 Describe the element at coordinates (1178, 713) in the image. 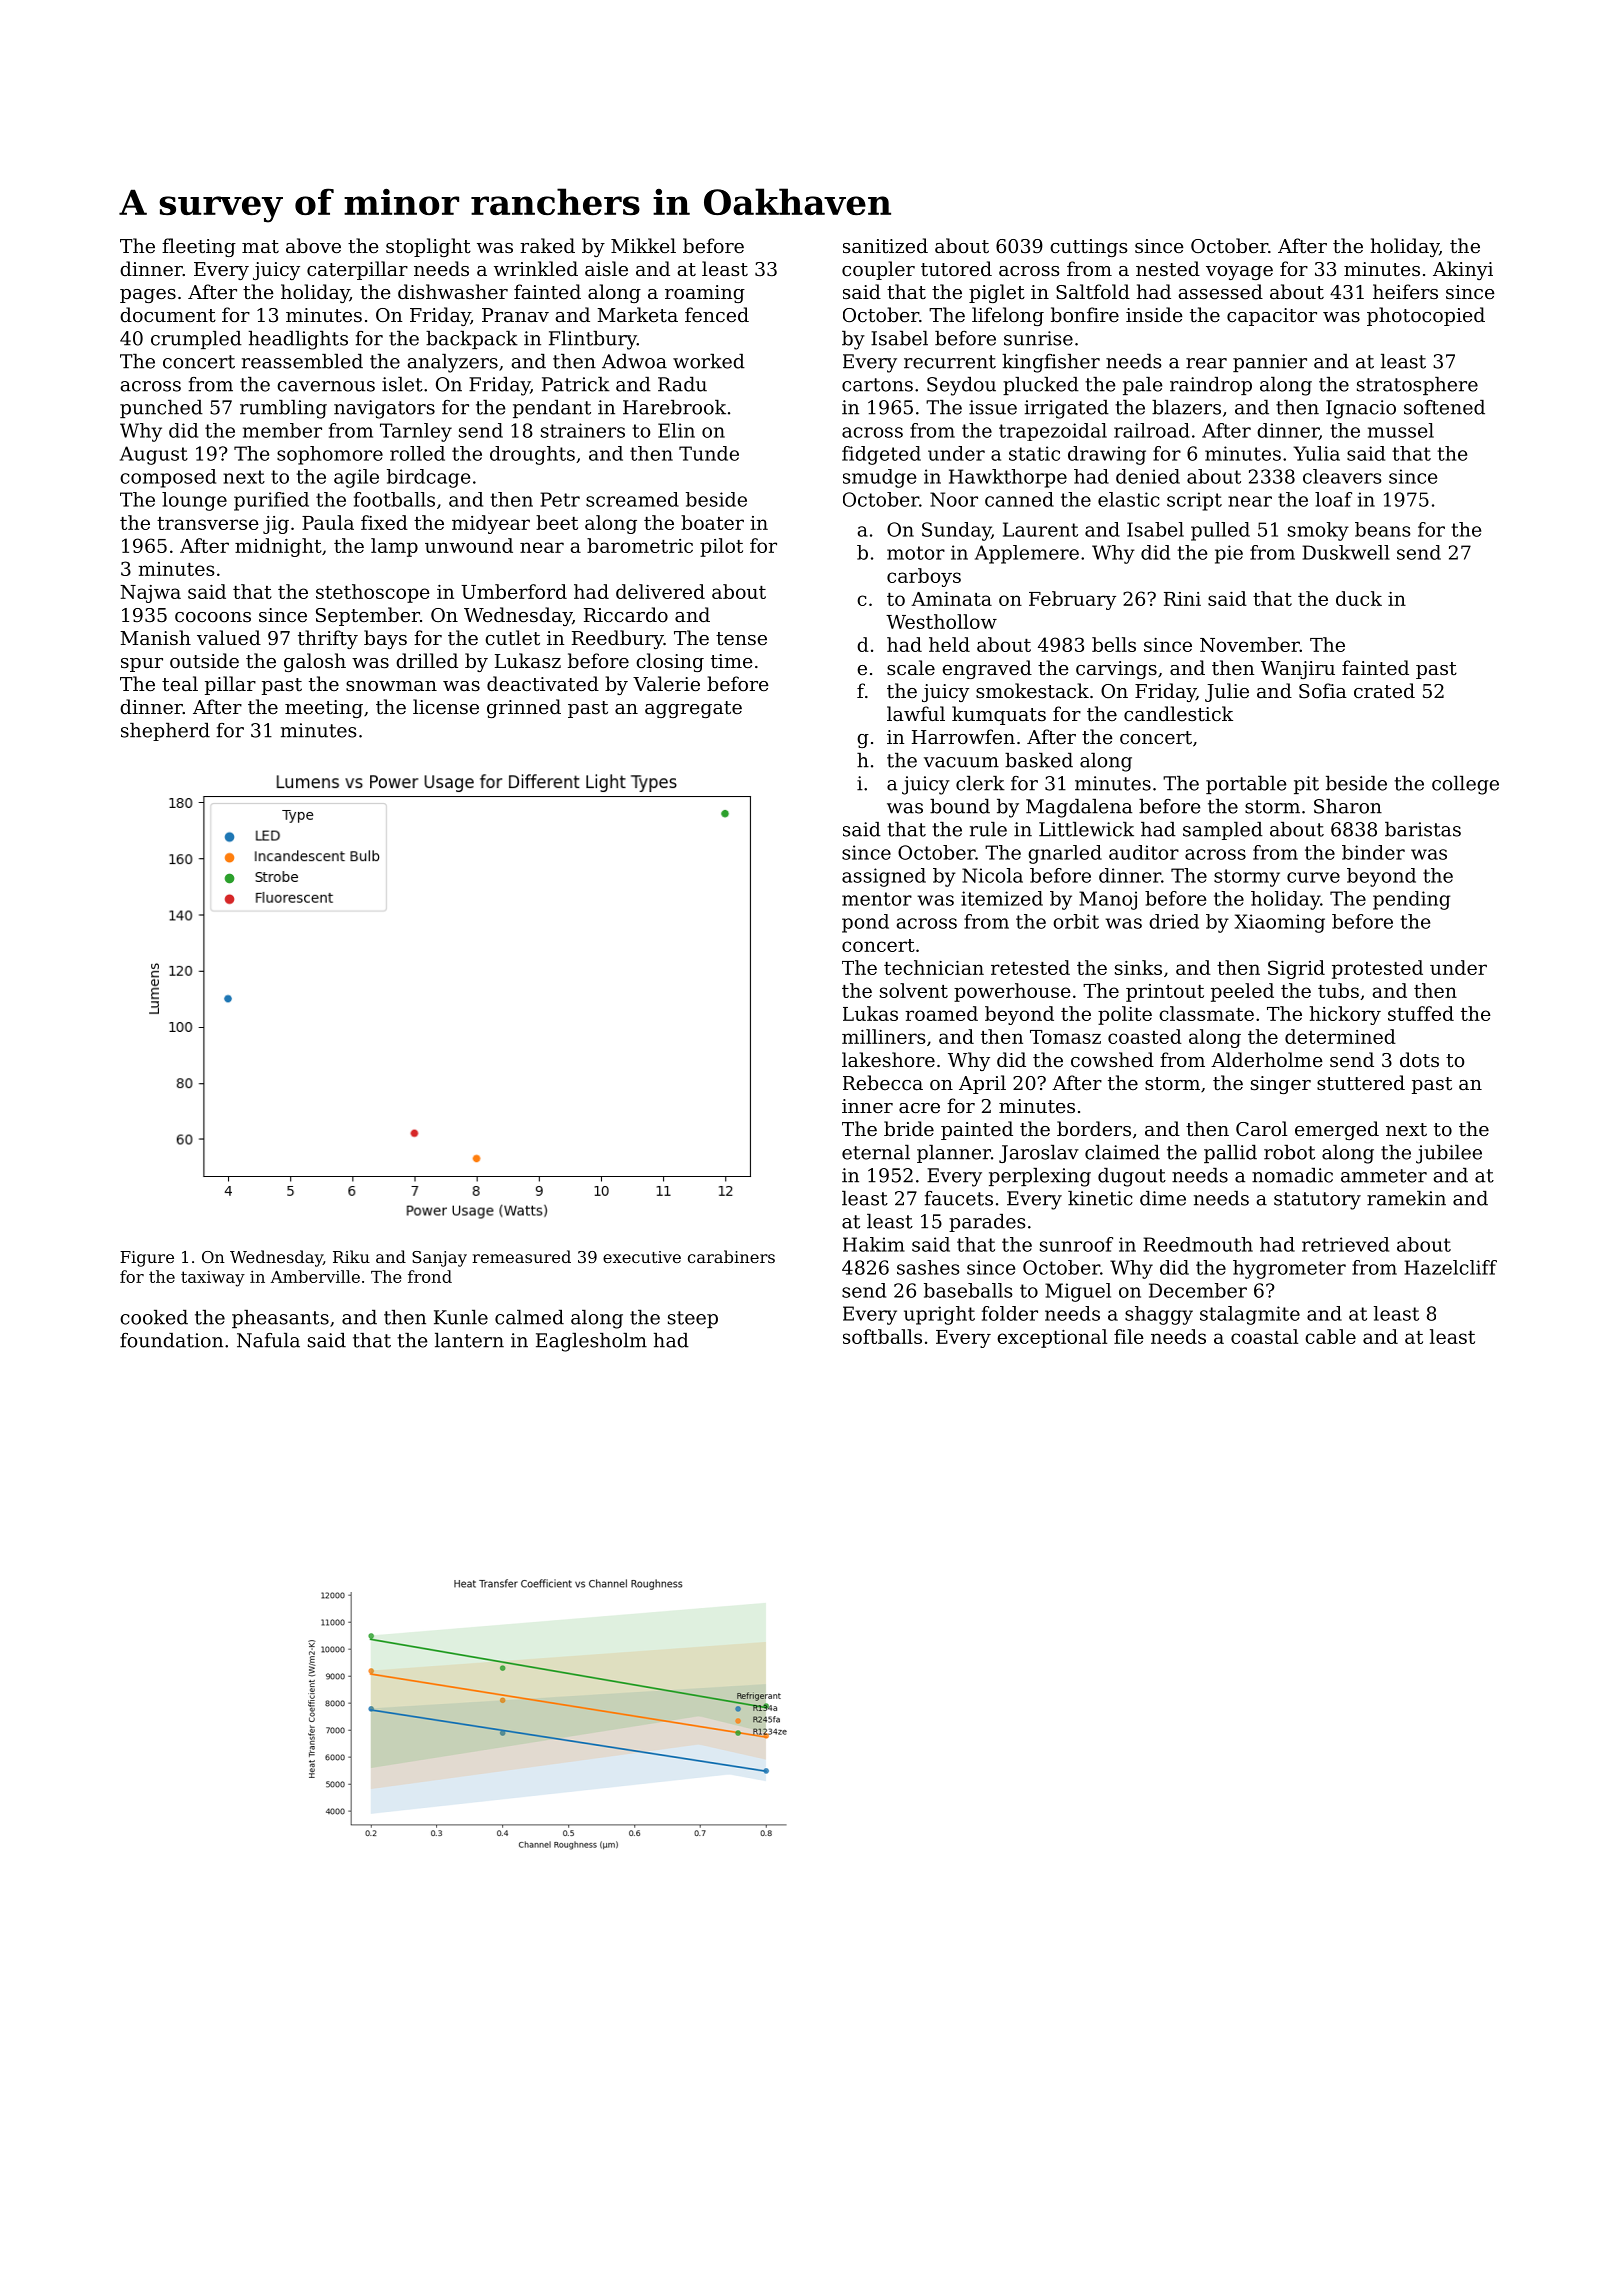

I see `candlestick` at that location.
